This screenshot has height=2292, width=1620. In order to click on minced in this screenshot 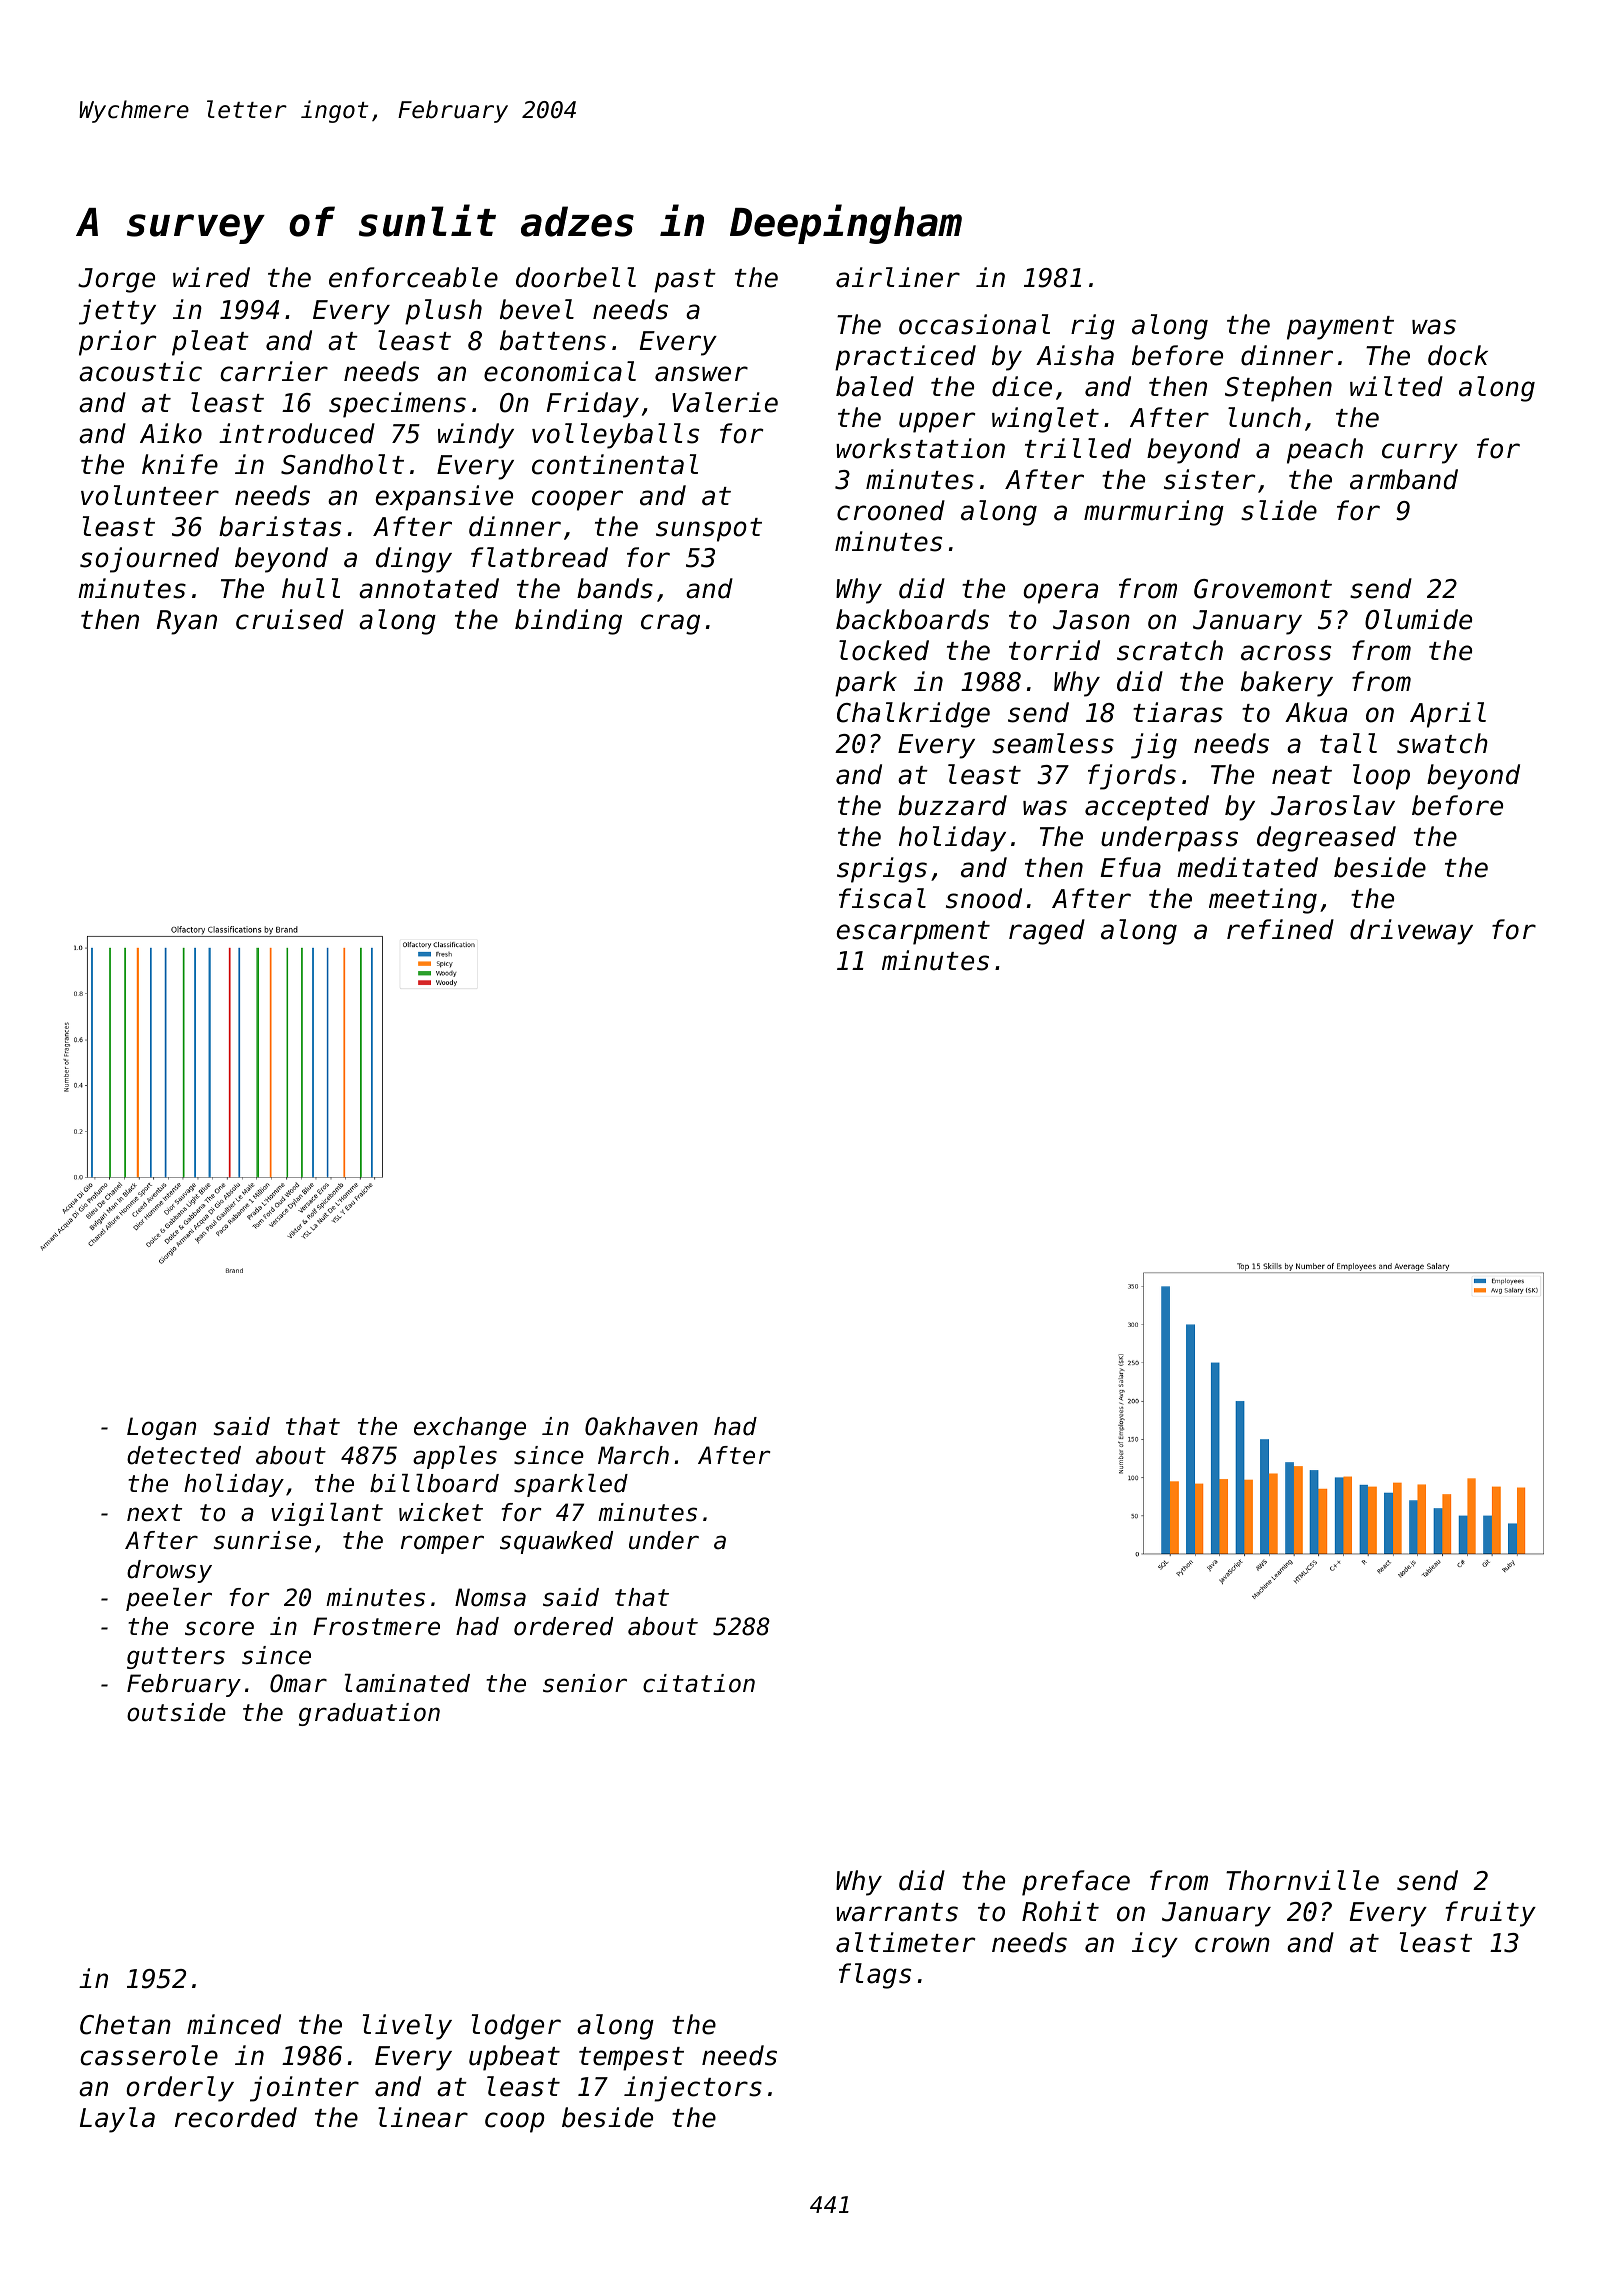, I will do `click(234, 2024)`.
